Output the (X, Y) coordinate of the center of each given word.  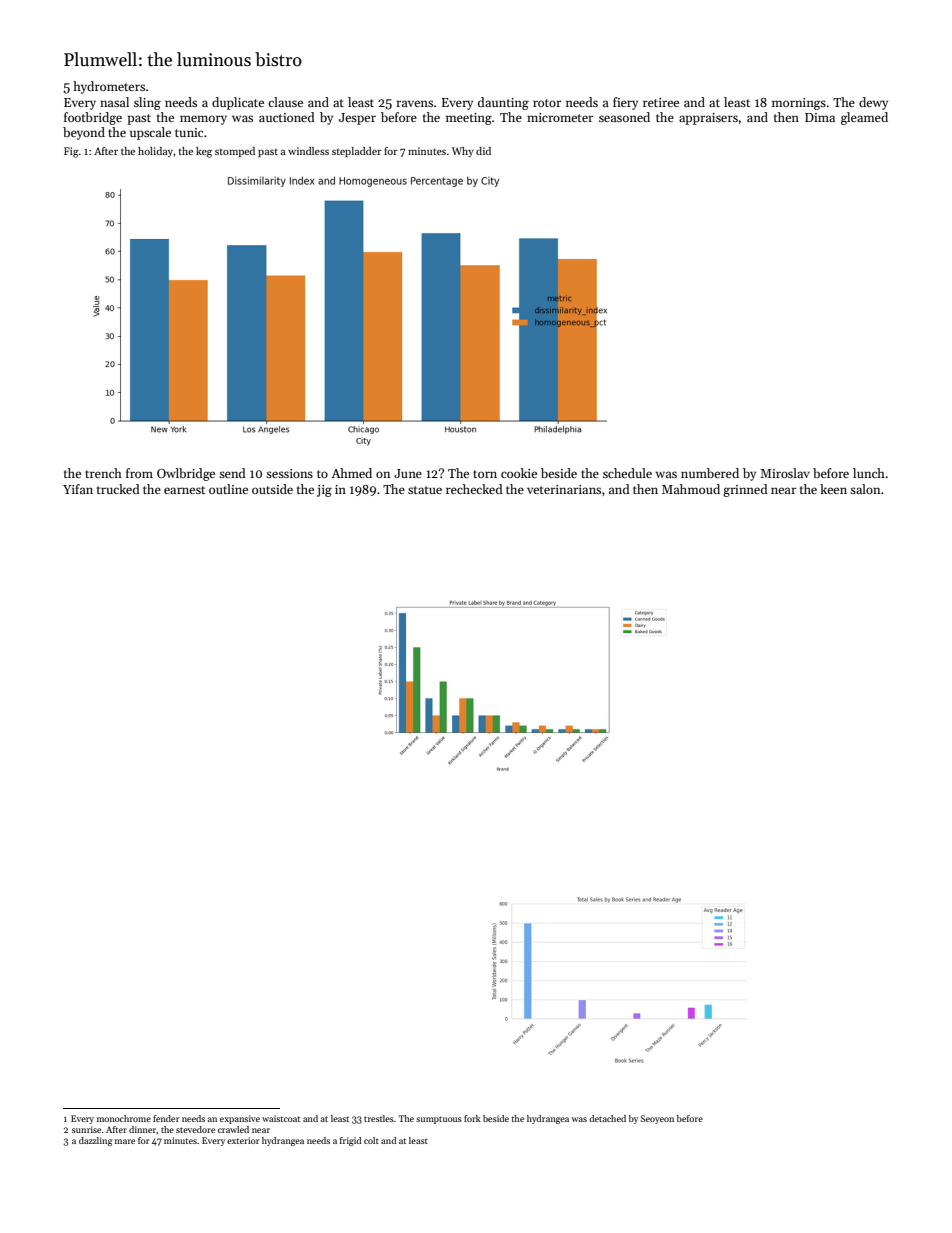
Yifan (78, 489)
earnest (184, 490)
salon (865, 489)
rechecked (474, 489)
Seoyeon (657, 1119)
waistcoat (281, 1118)
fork (472, 1118)
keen (833, 489)
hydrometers (109, 87)
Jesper (357, 119)
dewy (873, 103)
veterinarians (564, 489)
